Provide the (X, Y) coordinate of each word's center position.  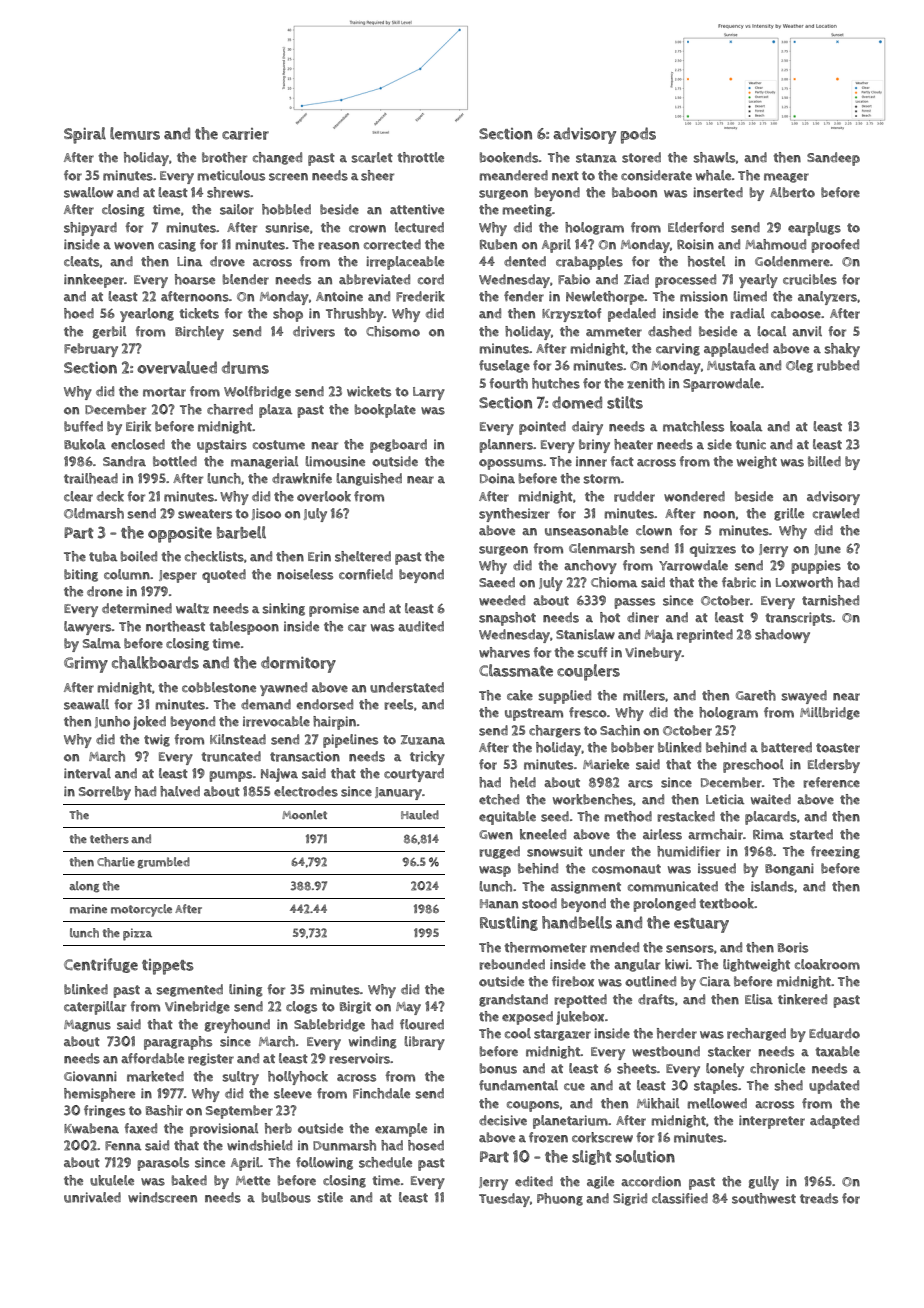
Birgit (355, 1007)
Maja (659, 636)
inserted (718, 192)
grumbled (163, 863)
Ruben (498, 244)
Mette (253, 1181)
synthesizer (514, 515)
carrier (245, 134)
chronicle (777, 1068)
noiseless (305, 574)
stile (330, 1197)
